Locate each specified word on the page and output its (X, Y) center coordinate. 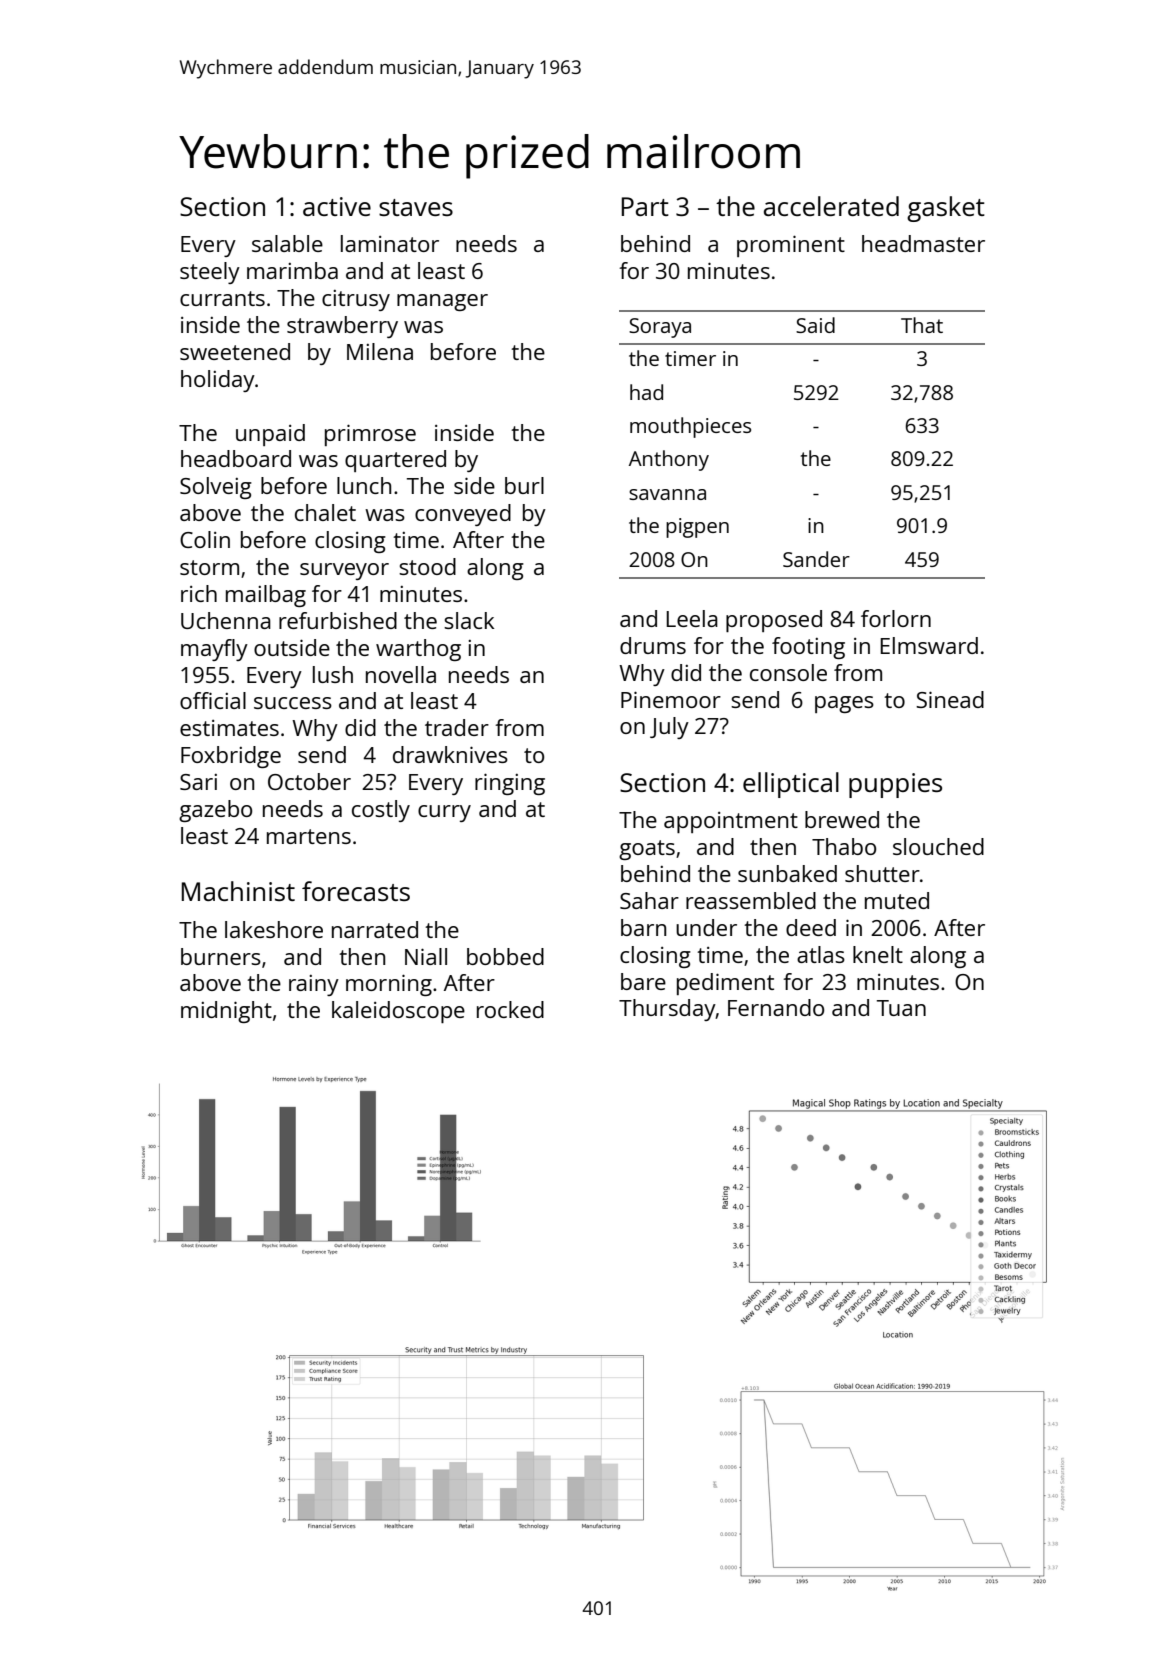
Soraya (660, 328)
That (922, 325)
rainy (314, 985)
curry (444, 813)
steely (210, 273)
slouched (938, 846)
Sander (816, 559)
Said (815, 325)
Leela (692, 618)
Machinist (238, 891)
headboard (236, 458)
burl (524, 485)
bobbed (505, 956)
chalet (325, 512)
